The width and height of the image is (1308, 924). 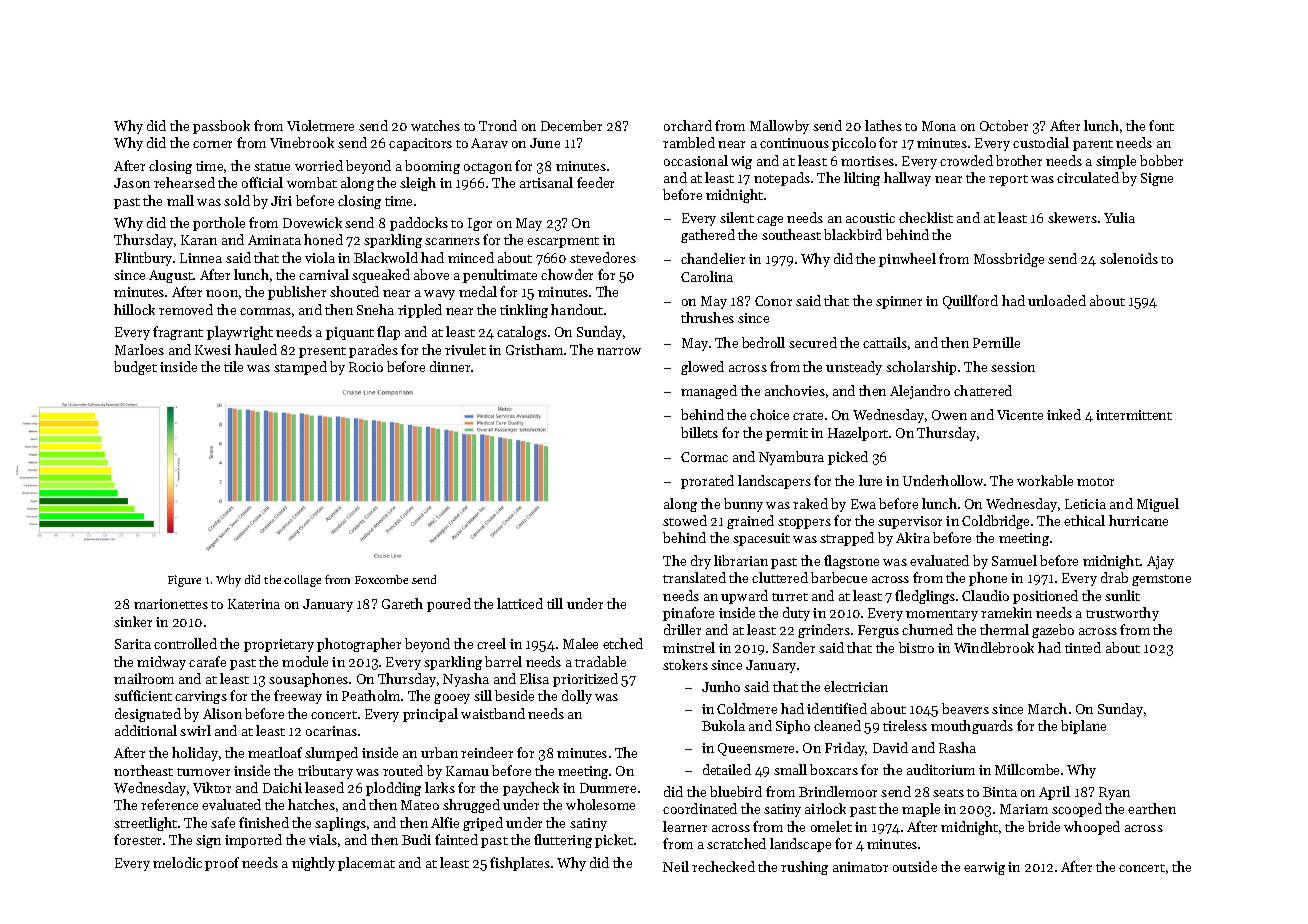 What do you see at coordinates (939, 126) in the image?
I see `Mona` at bounding box center [939, 126].
